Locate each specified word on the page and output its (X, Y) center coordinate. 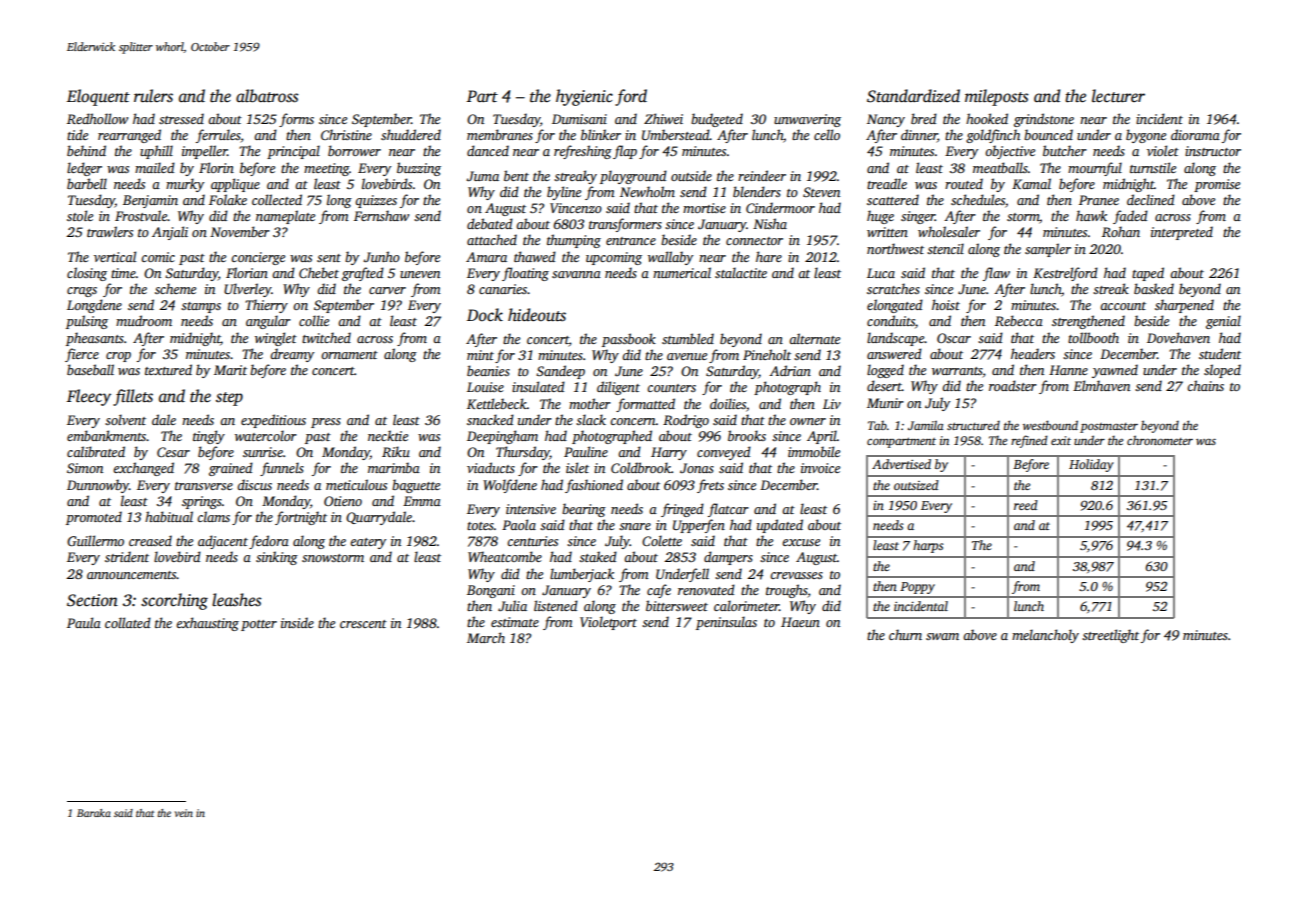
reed (1026, 505)
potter (259, 625)
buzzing (419, 169)
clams (213, 516)
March (486, 637)
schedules (978, 199)
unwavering (807, 120)
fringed (682, 510)
